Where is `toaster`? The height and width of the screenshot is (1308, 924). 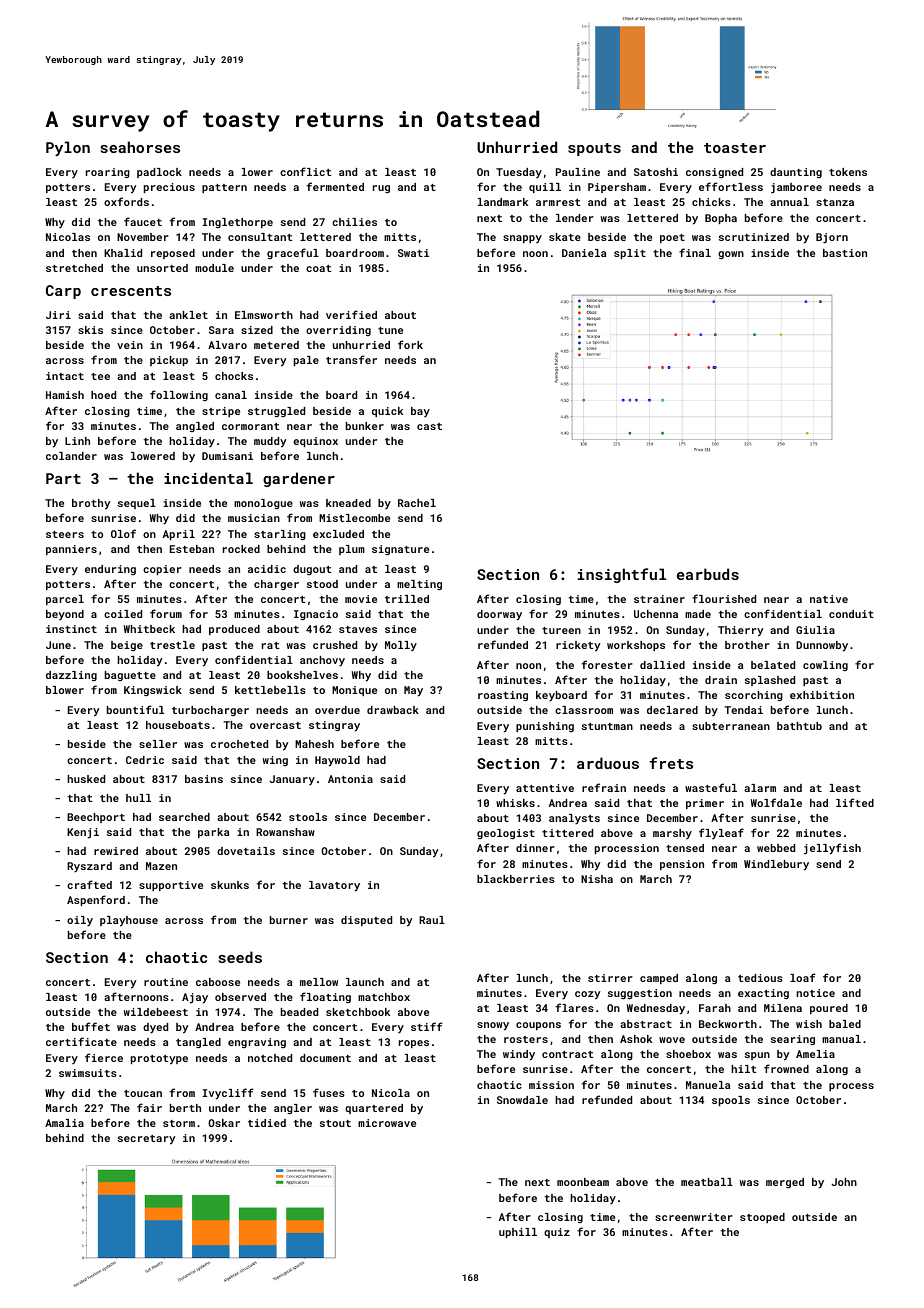
toaster is located at coordinates (735, 148).
